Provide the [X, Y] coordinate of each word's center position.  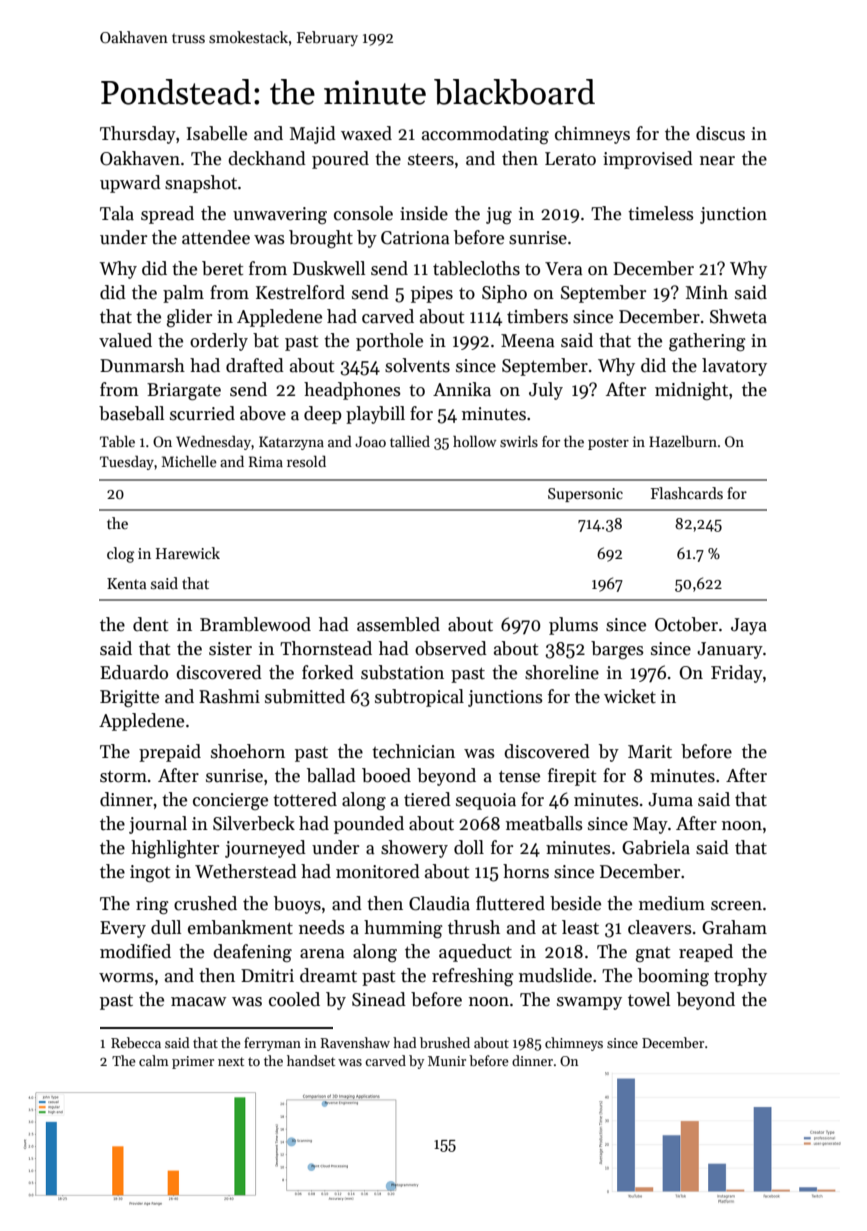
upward [130, 184]
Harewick [188, 553]
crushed [205, 903]
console [363, 213]
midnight [691, 391]
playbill [375, 415]
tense [519, 777]
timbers [537, 316]
